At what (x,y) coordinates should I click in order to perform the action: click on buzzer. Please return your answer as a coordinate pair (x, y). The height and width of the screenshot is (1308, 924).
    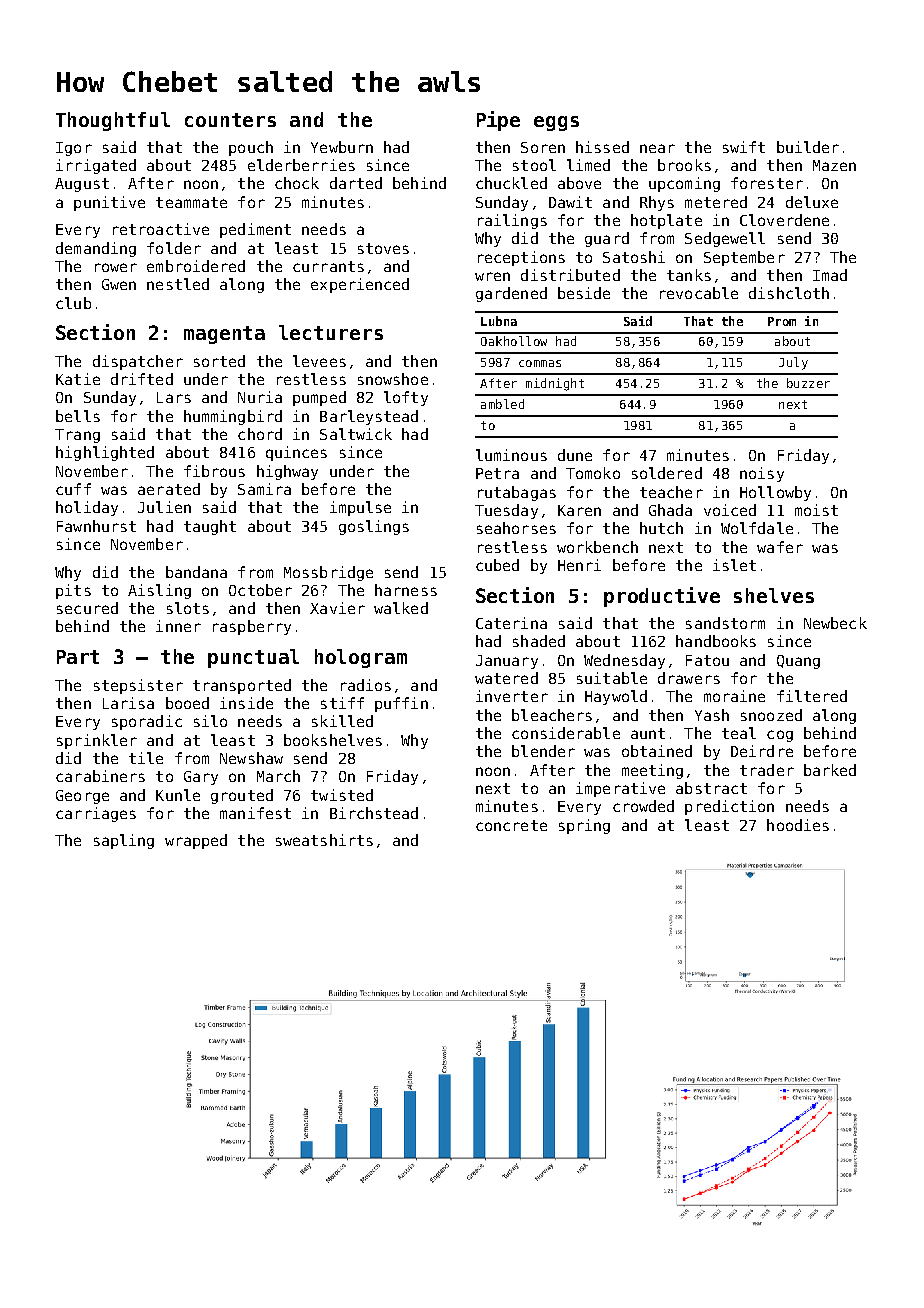
    Looking at the image, I should click on (808, 383).
